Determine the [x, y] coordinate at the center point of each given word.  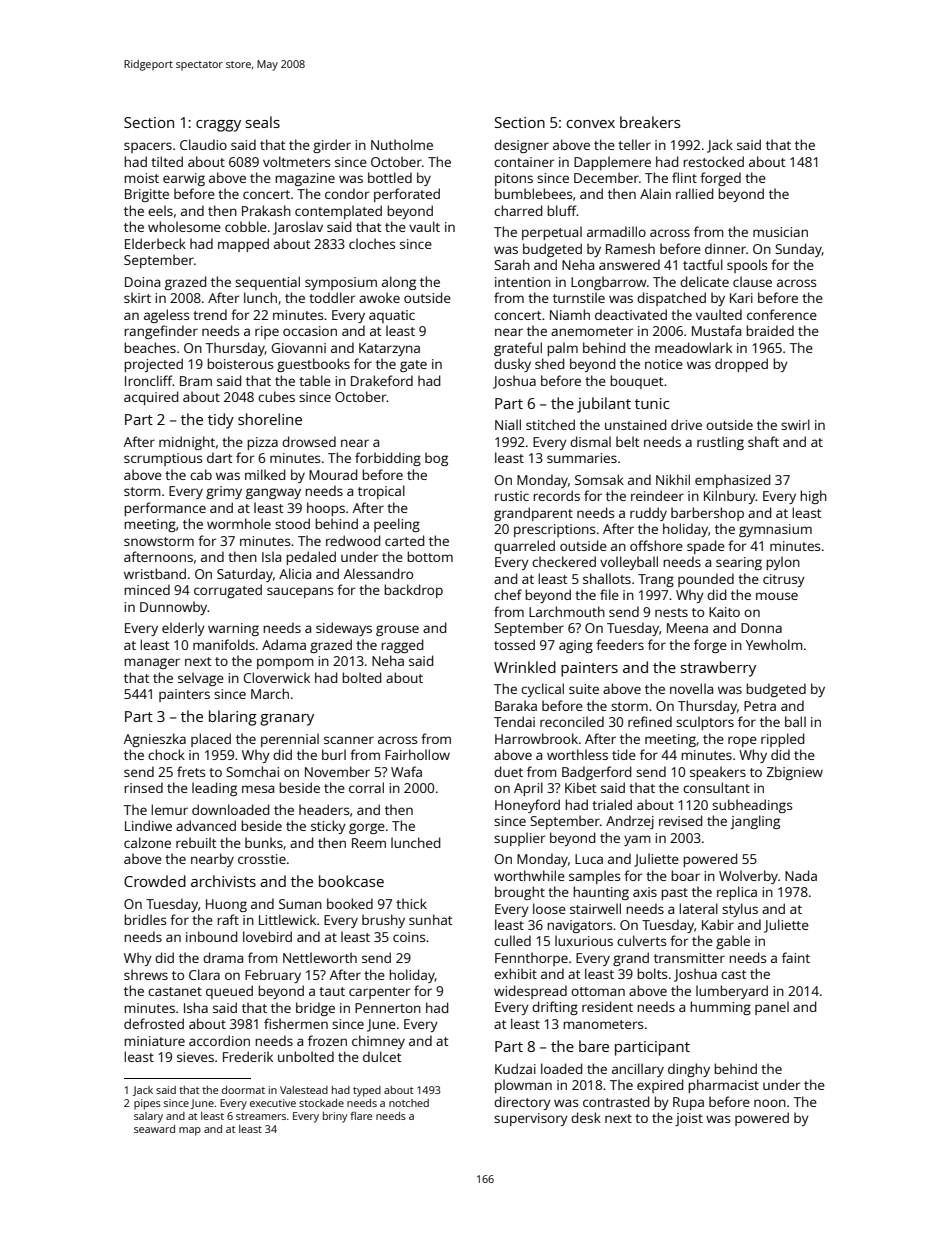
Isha [196, 1007]
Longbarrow [609, 283]
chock [166, 754]
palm [562, 349]
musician [780, 232]
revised [681, 820]
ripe [267, 332]
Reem [369, 843]
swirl [795, 424]
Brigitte [147, 195]
